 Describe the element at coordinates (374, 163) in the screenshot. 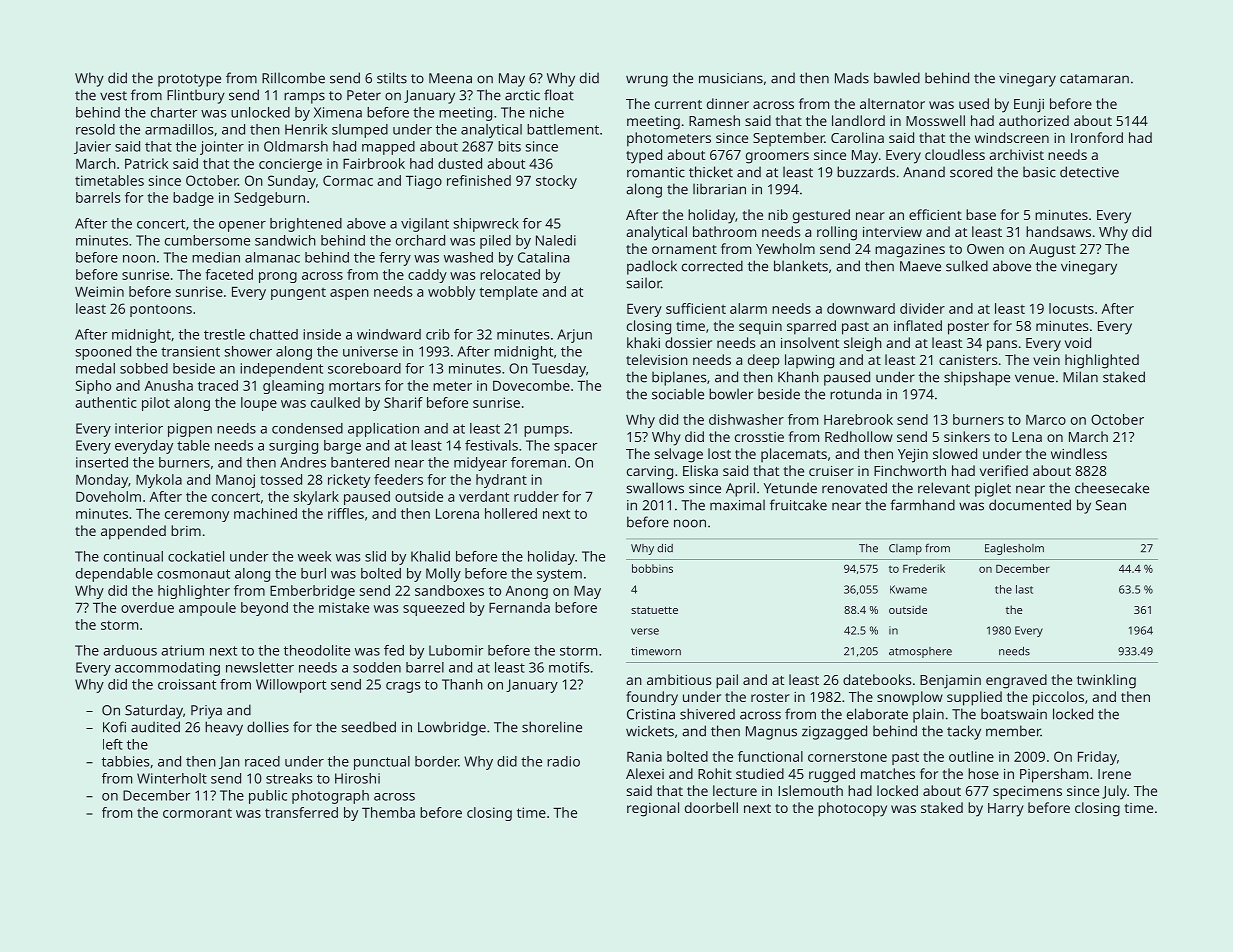

I see `Fairbrook` at that location.
